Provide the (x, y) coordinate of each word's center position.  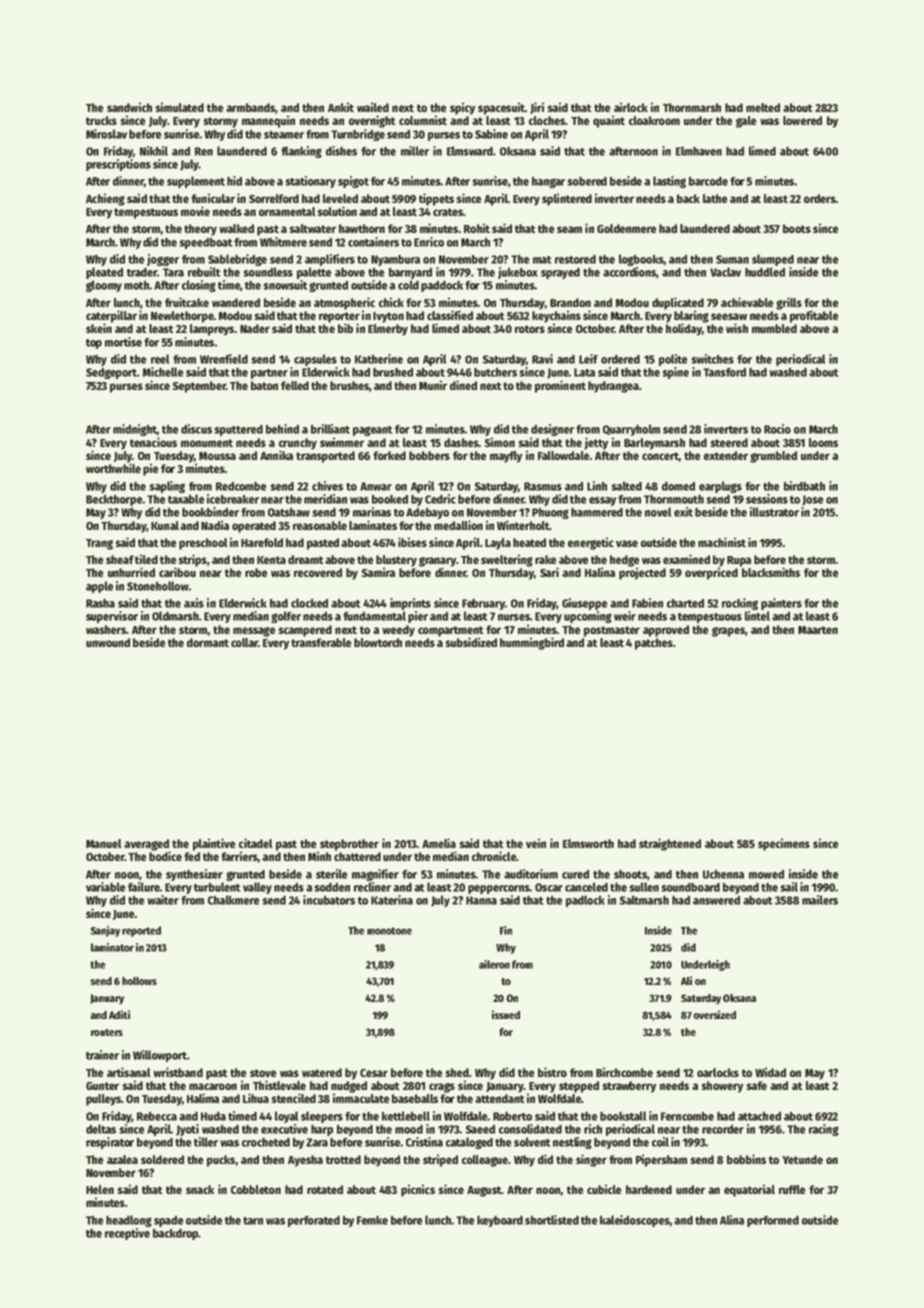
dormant (208, 642)
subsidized (471, 642)
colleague (485, 1161)
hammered (597, 512)
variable (106, 887)
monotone (389, 931)
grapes (728, 632)
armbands (250, 107)
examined (686, 559)
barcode (708, 181)
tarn (253, 1221)
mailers (820, 900)
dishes (341, 151)
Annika (276, 455)
